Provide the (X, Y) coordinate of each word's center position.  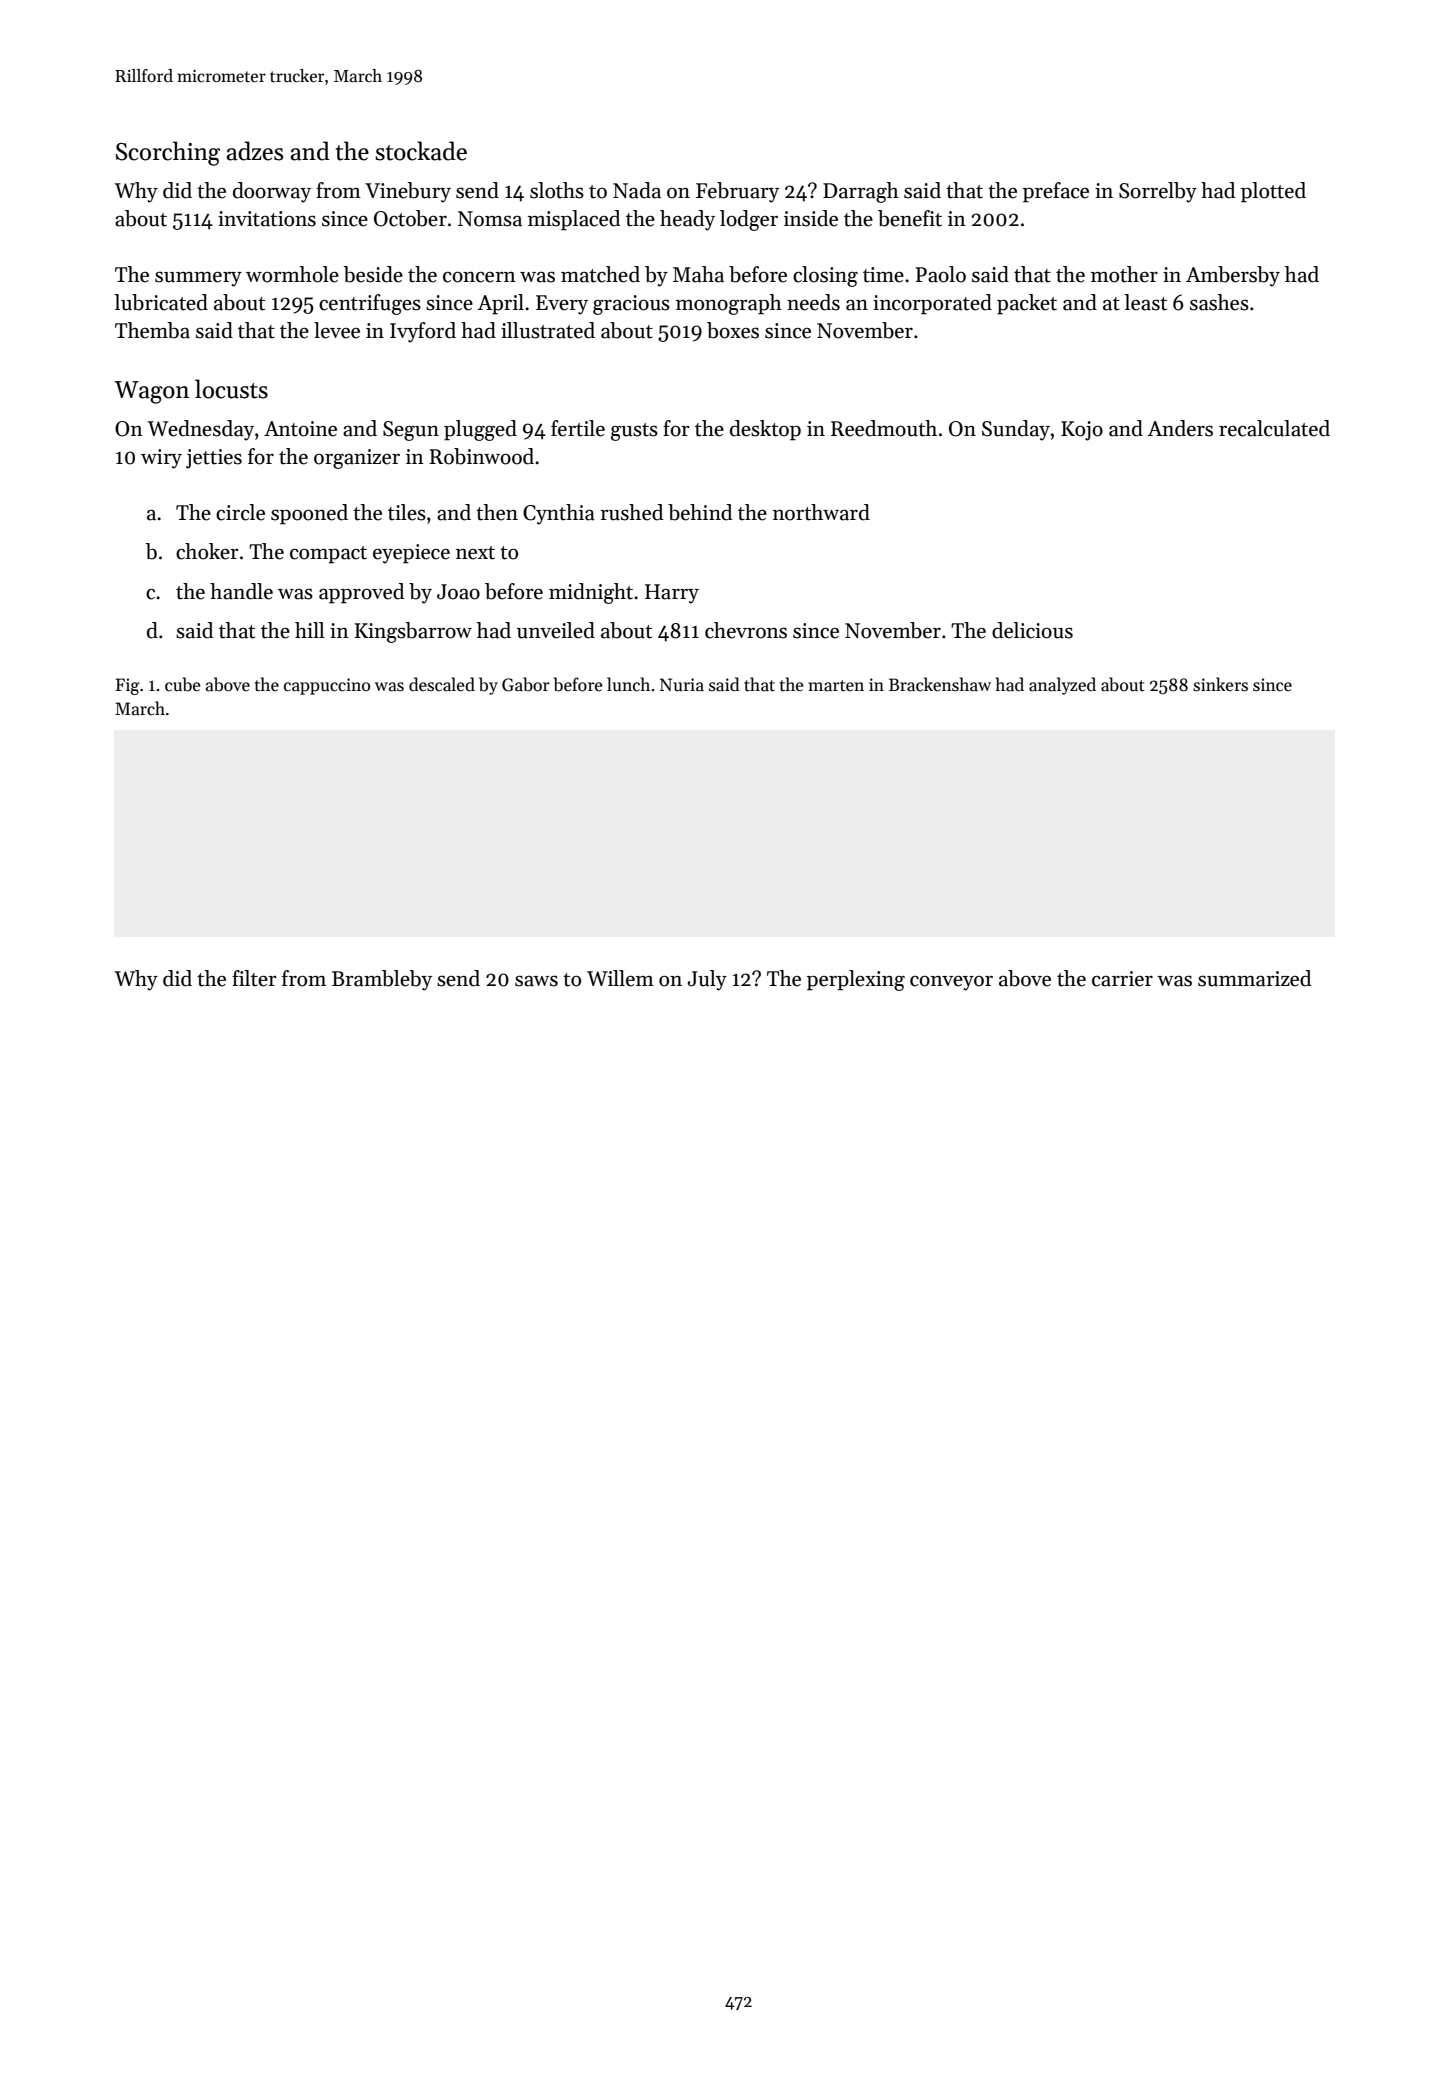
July (707, 980)
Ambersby (1233, 276)
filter (254, 978)
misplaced (574, 220)
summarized (1254, 978)
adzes (254, 151)
